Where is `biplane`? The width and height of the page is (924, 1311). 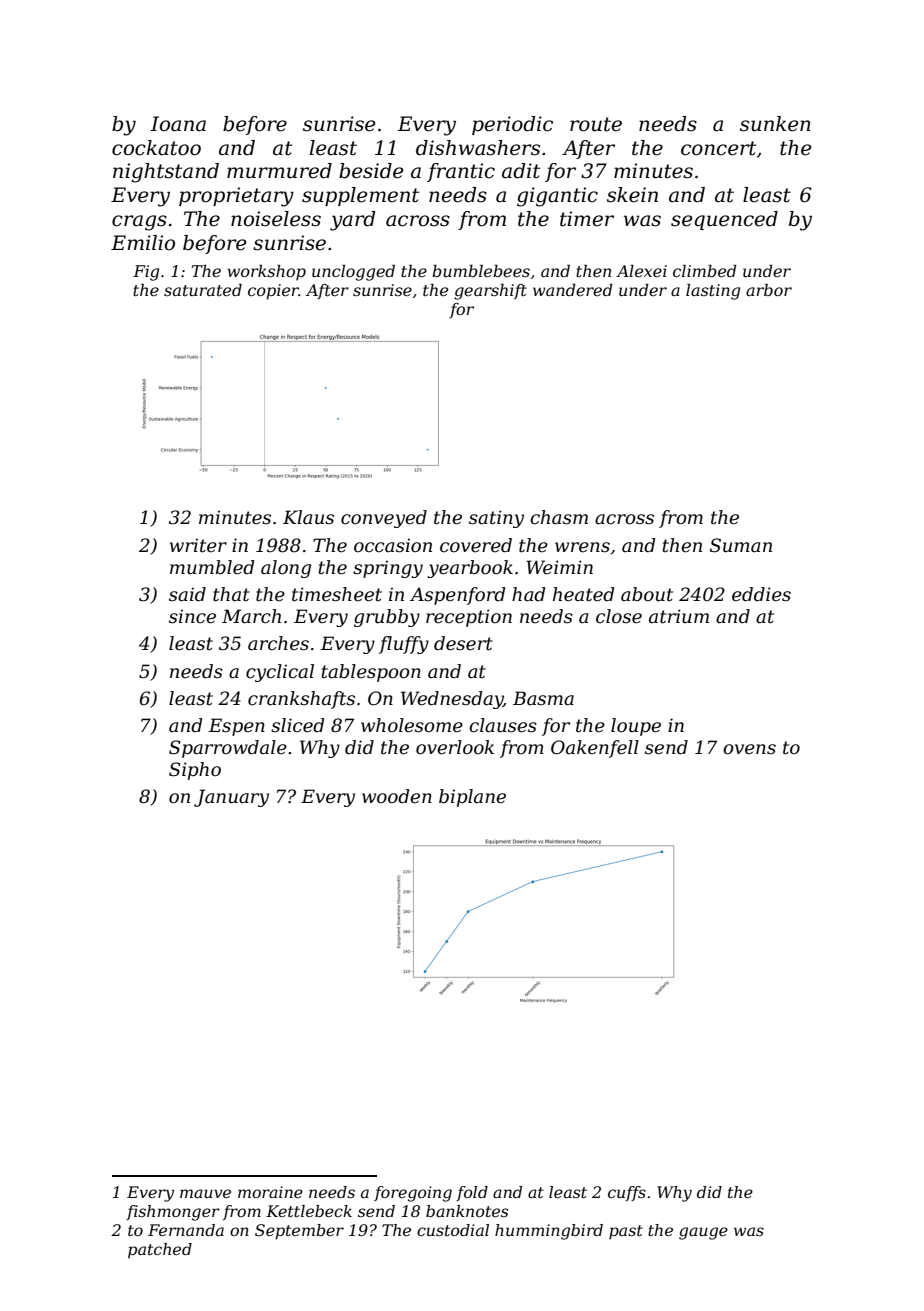 biplane is located at coordinates (472, 798).
